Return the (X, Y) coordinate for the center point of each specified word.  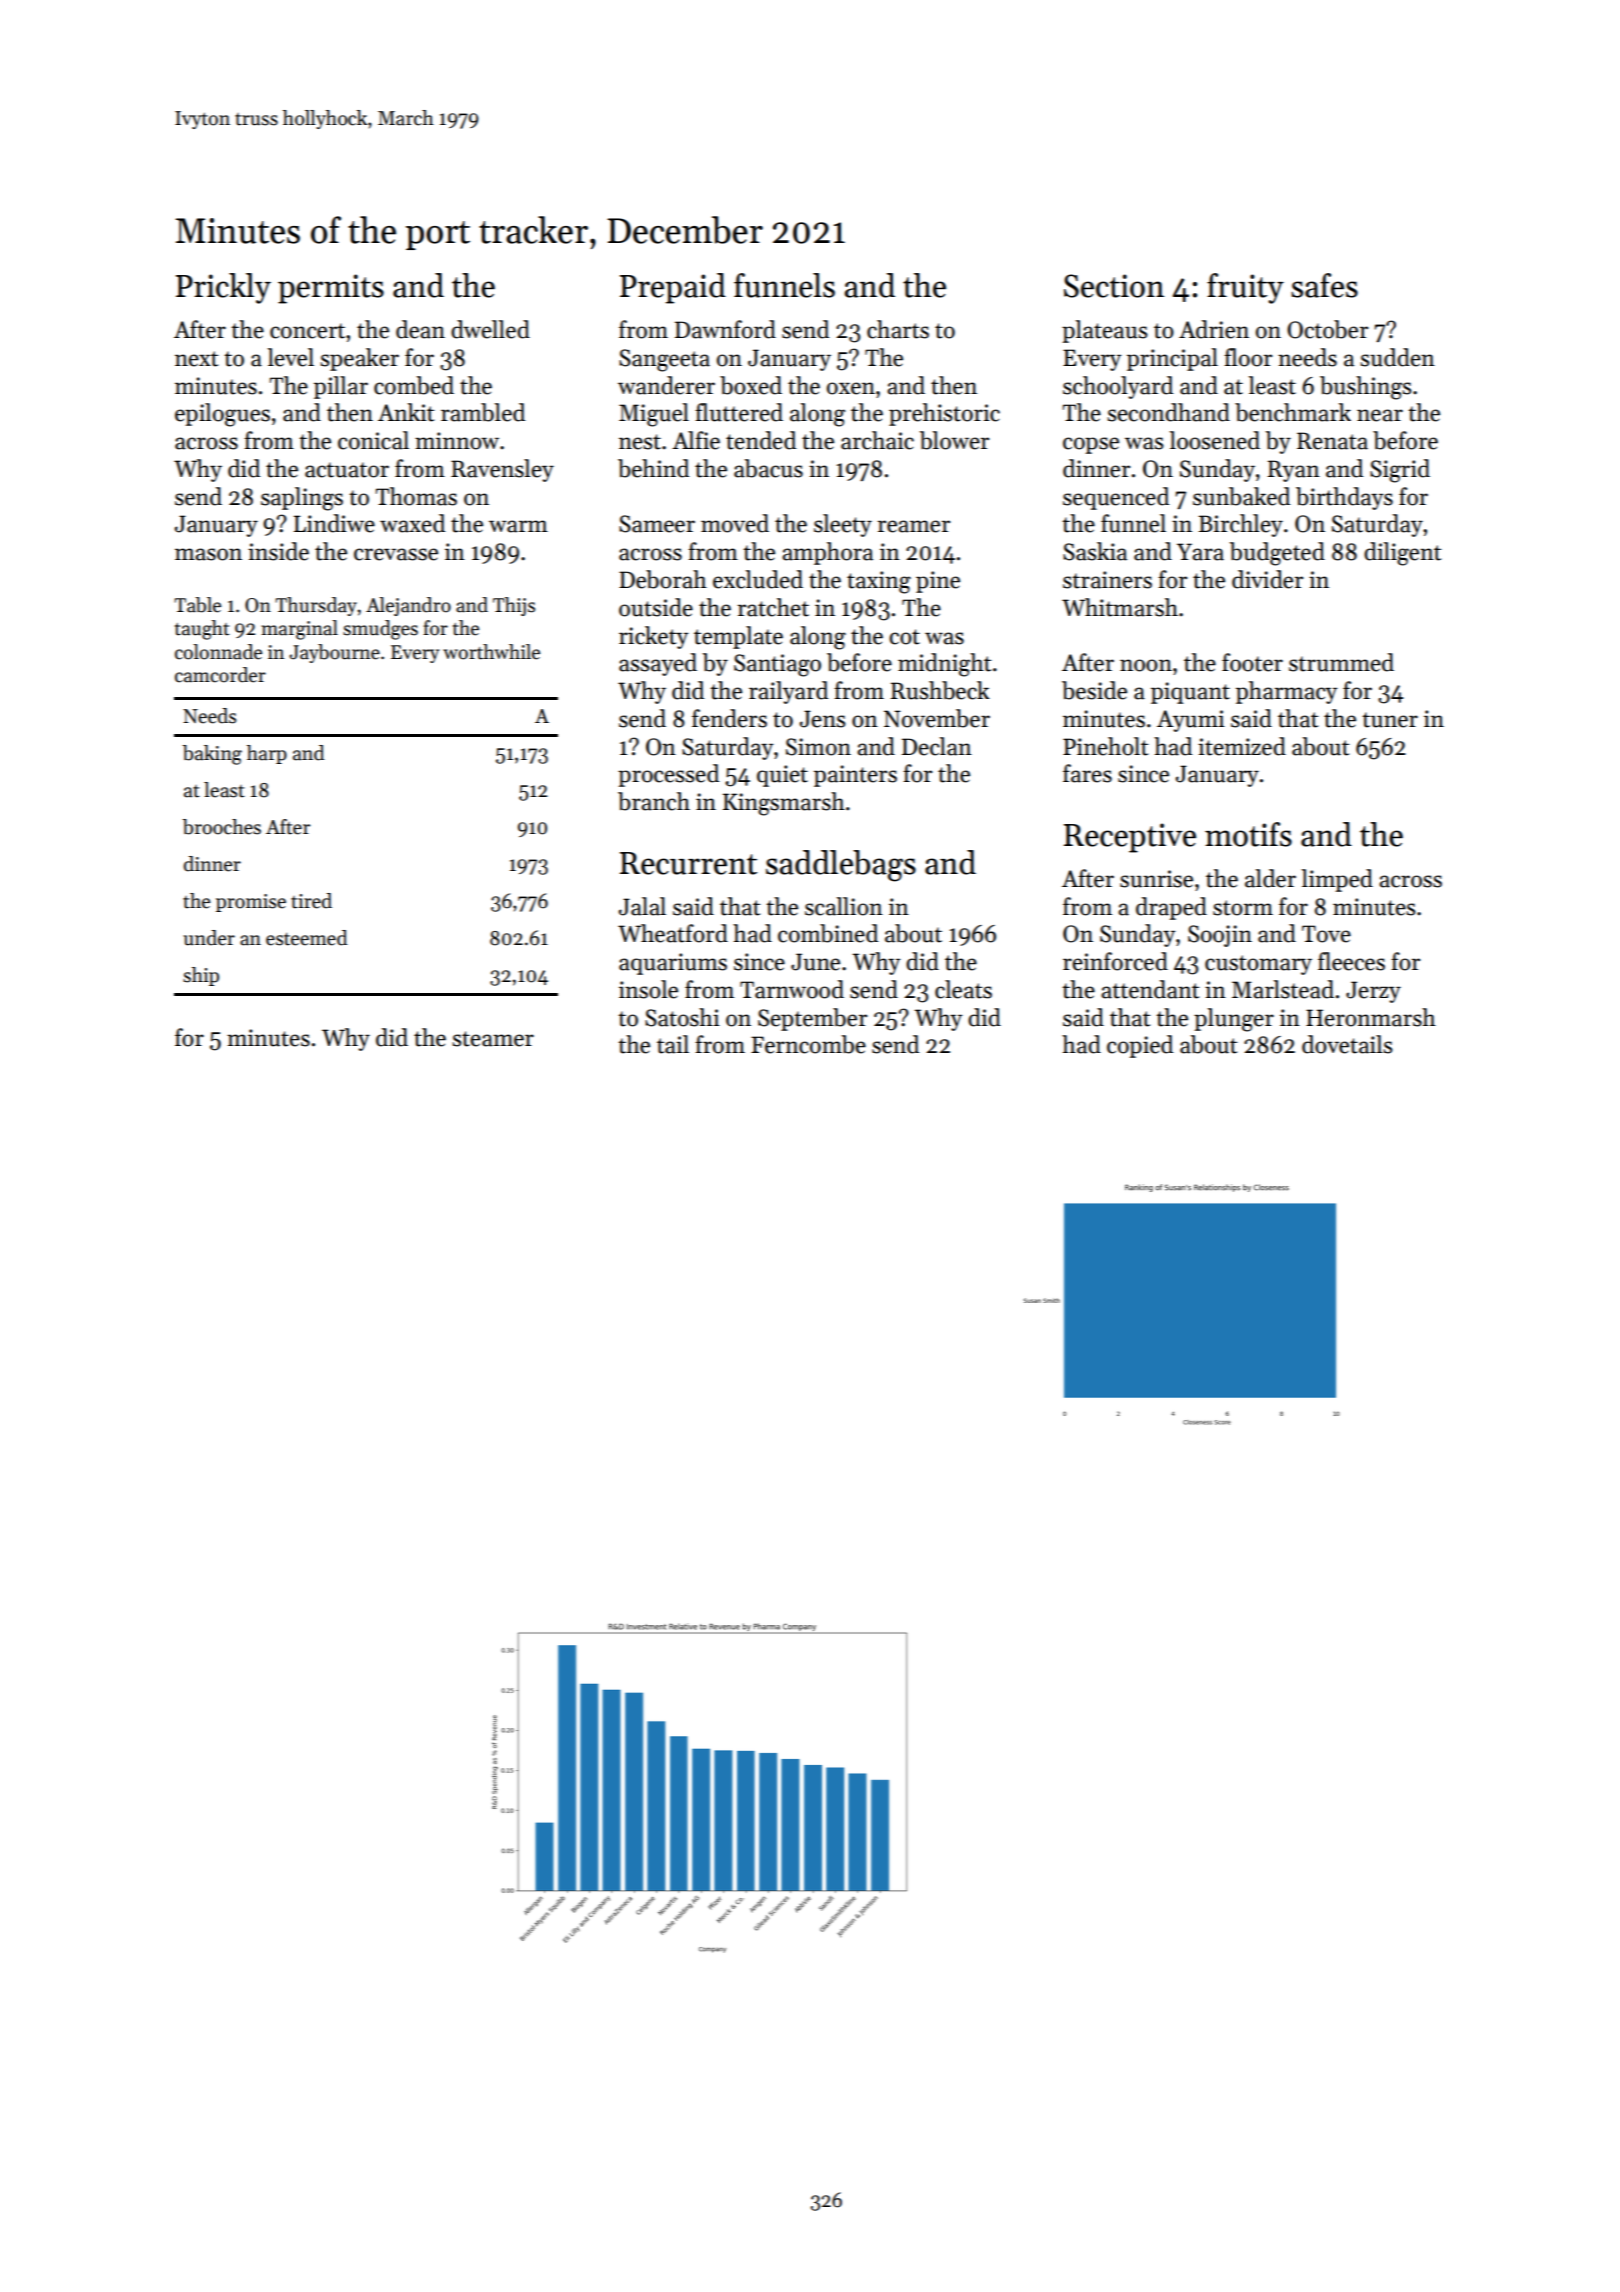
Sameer (657, 524)
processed (668, 775)
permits (331, 289)
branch (654, 801)
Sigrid (1400, 471)
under (209, 938)
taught (202, 630)
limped (1337, 880)
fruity (1245, 288)
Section (1114, 286)
